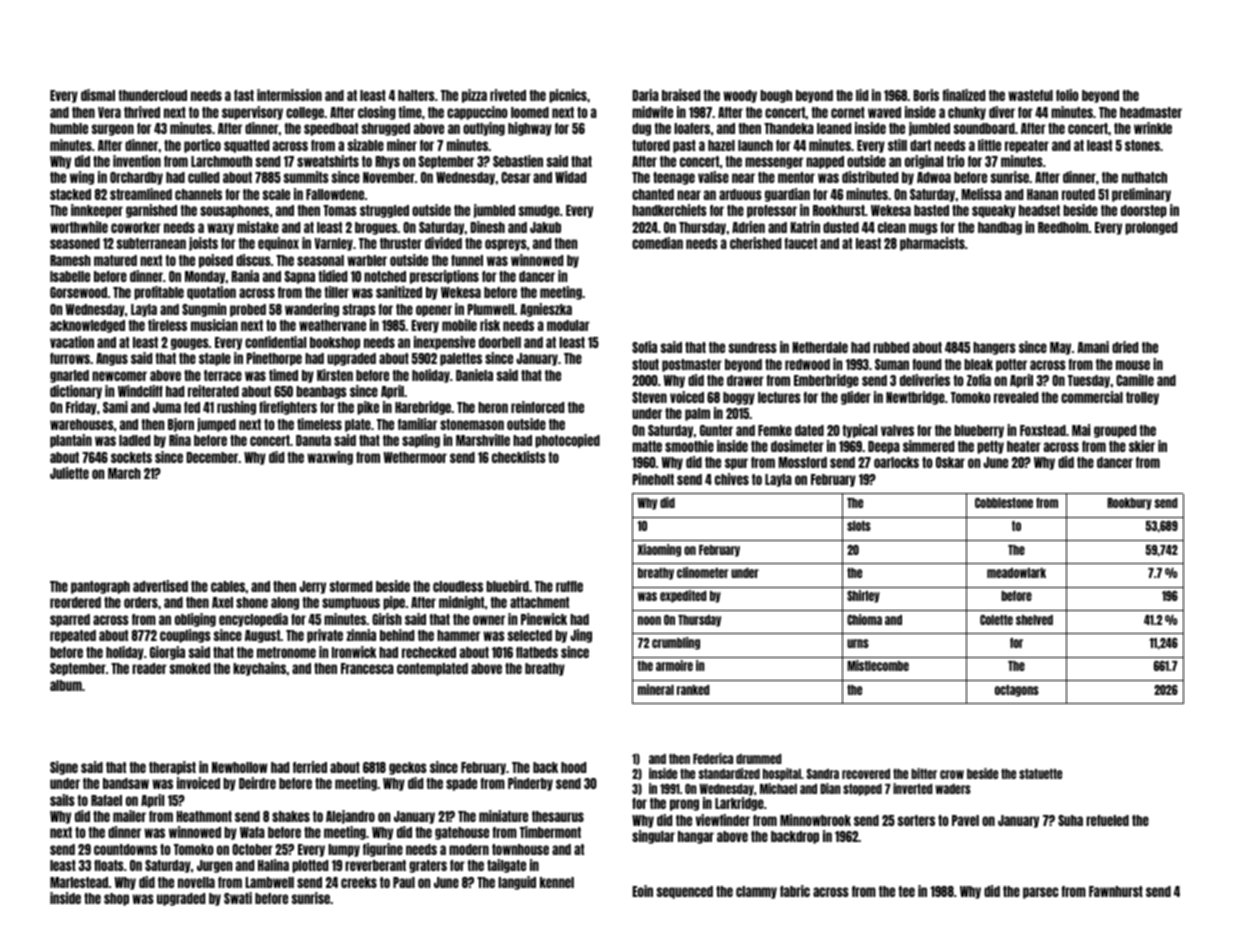 This document has height=952, width=1233. Describe the element at coordinates (692, 128) in the document. I see `loafers` at that location.
